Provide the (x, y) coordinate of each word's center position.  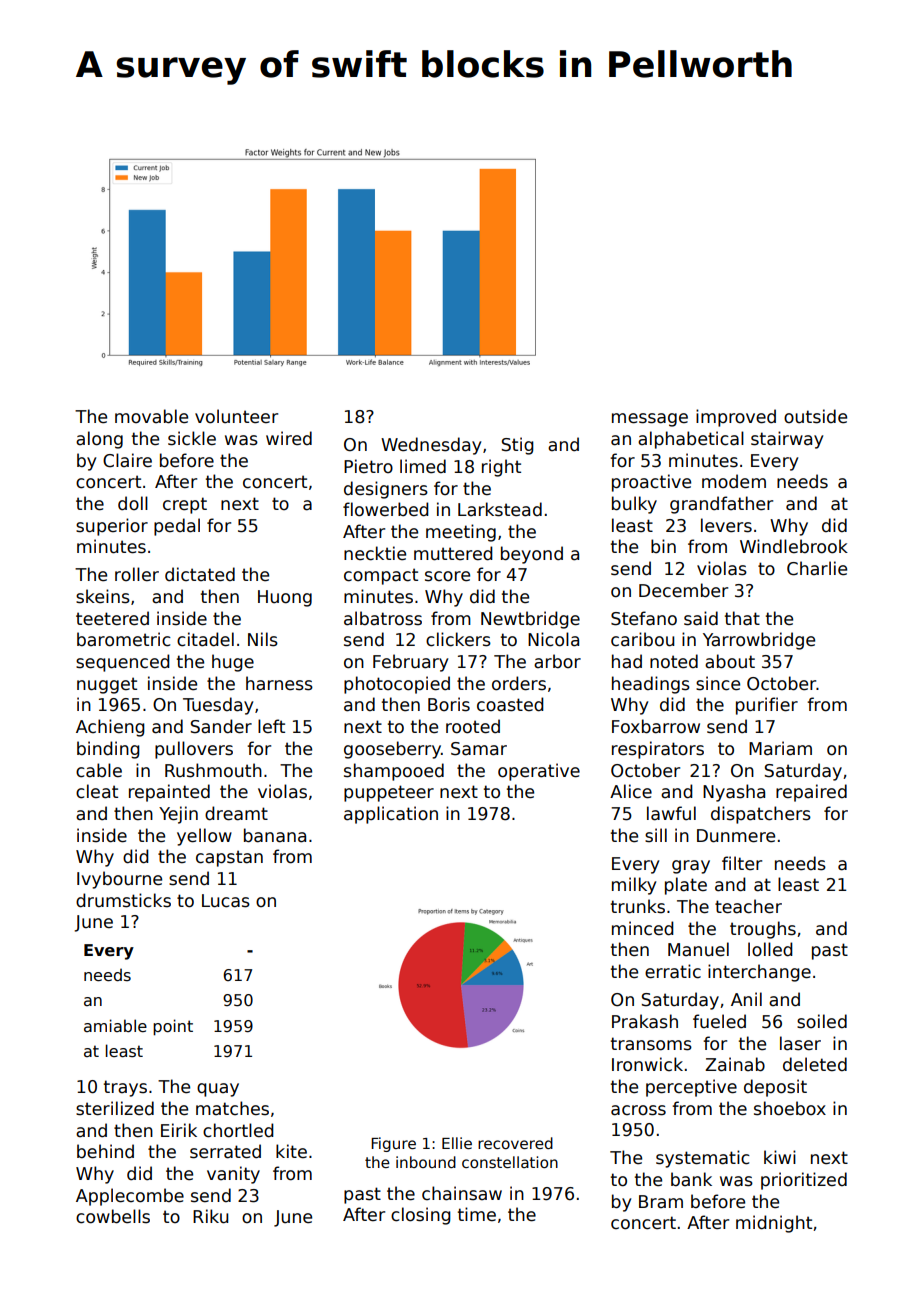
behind (105, 1151)
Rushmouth (213, 770)
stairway (787, 440)
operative (539, 772)
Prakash (645, 1021)
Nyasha (734, 793)
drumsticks (123, 900)
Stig (518, 446)
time (477, 1214)
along (99, 440)
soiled (822, 1021)
